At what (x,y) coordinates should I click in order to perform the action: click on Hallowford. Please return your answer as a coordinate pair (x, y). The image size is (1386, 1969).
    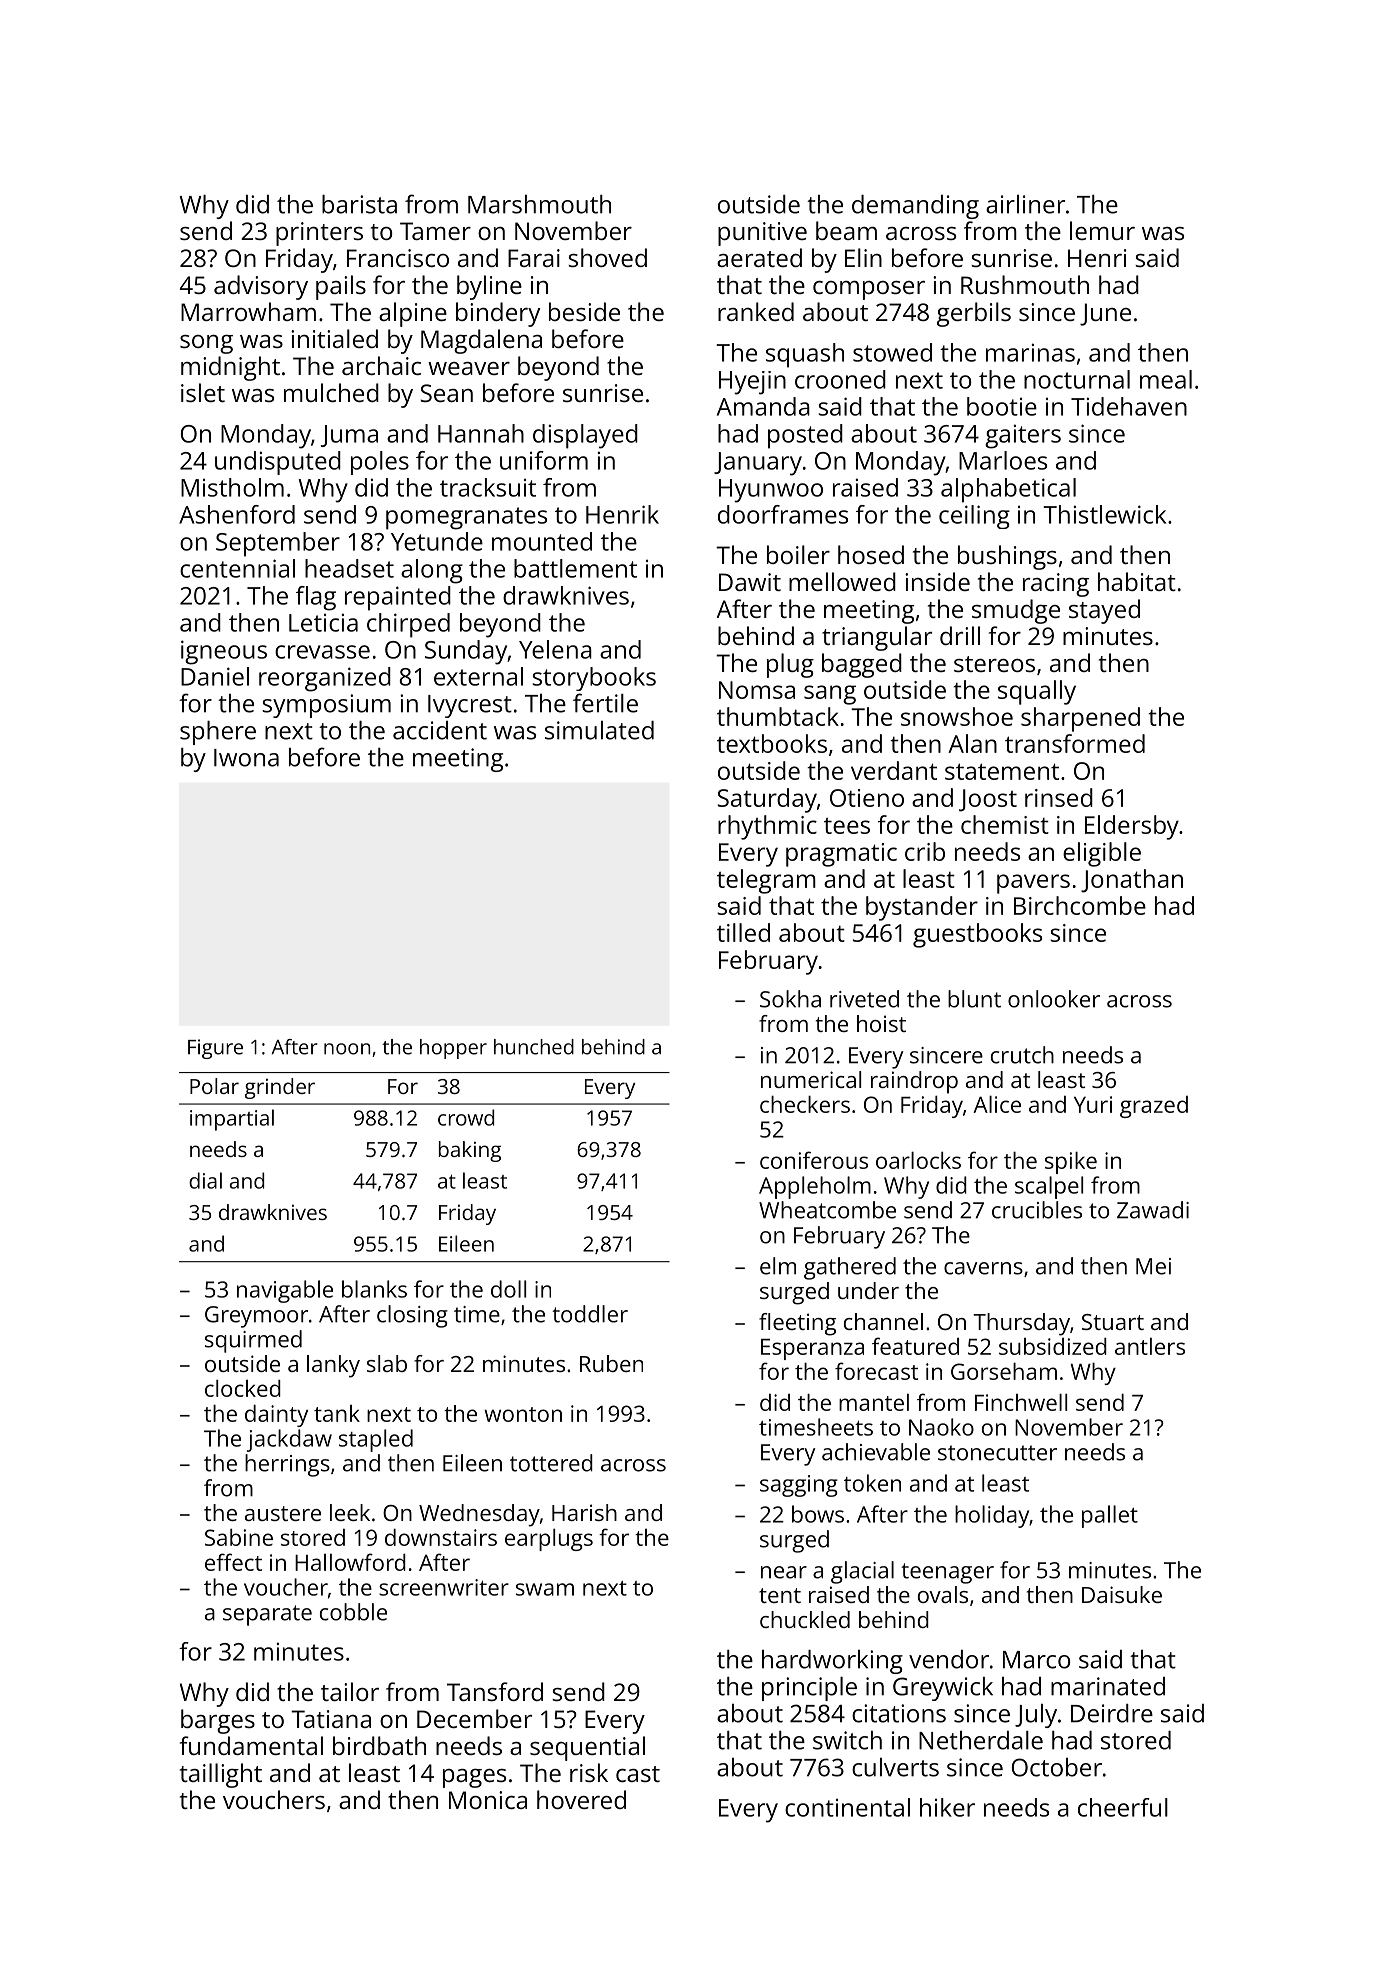
    Looking at the image, I should click on (350, 1562).
